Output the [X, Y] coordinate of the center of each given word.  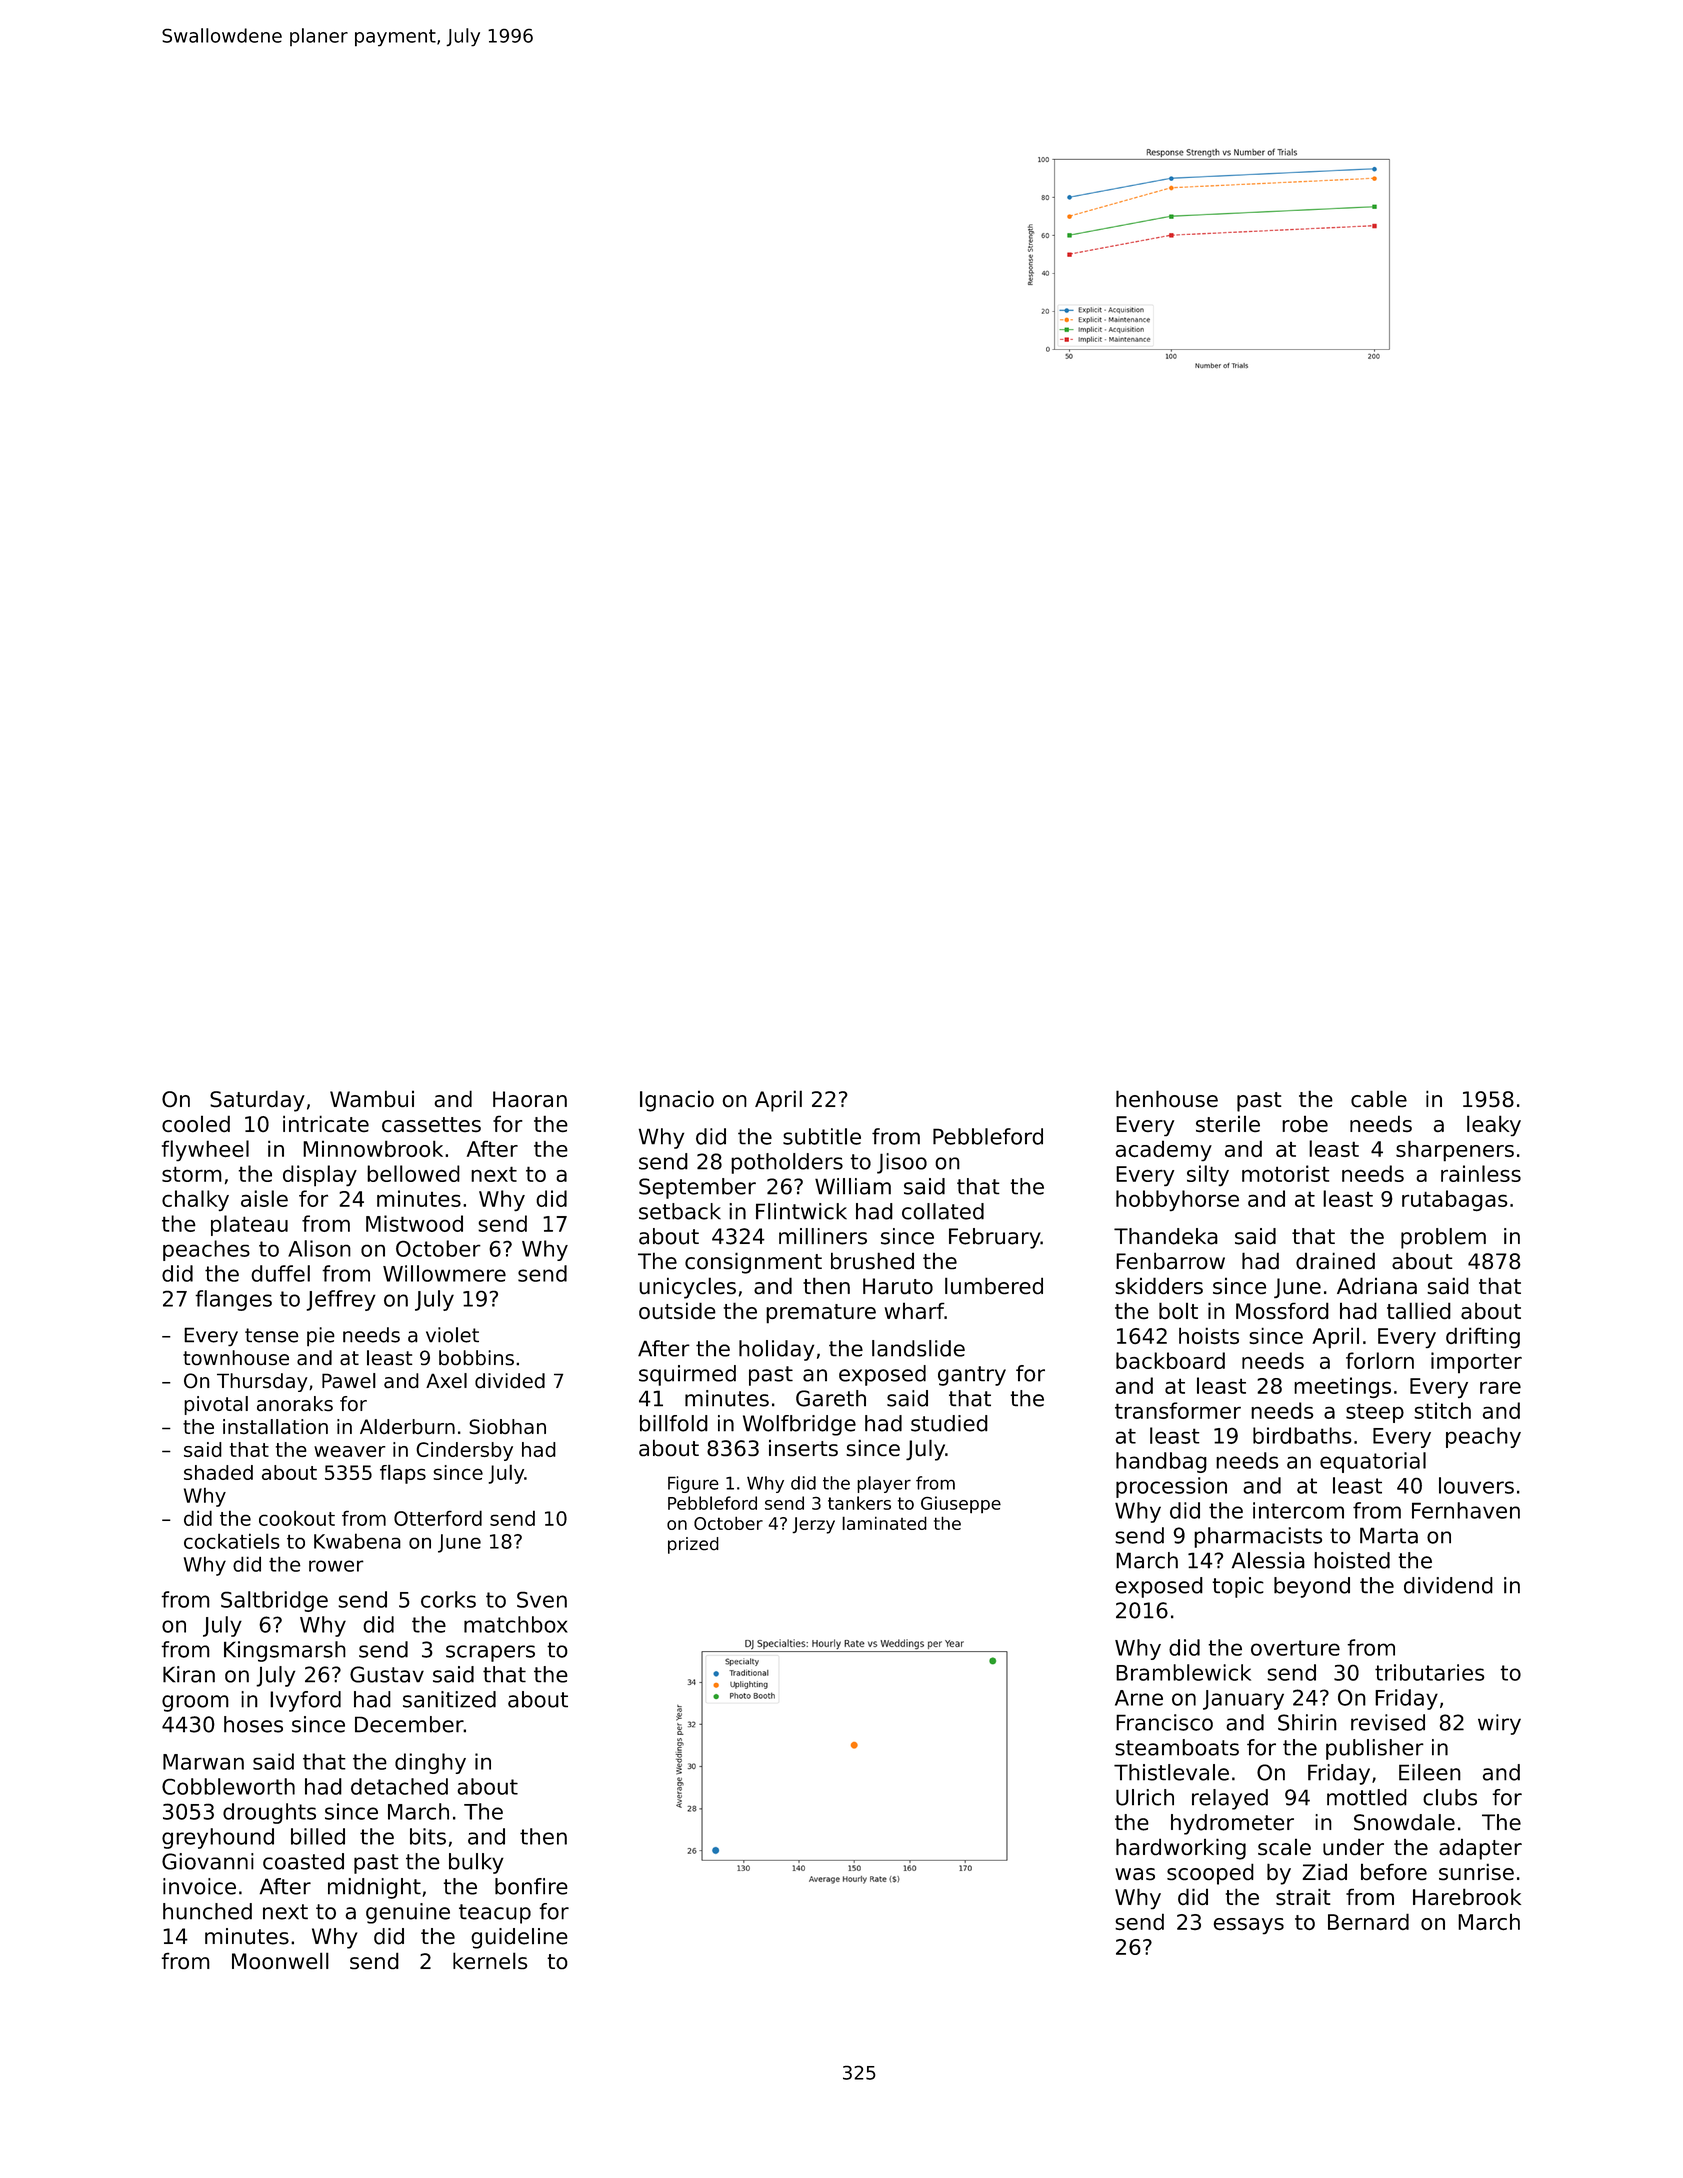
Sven [542, 1600]
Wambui [372, 1098]
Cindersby [464, 1451]
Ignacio [677, 1101]
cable [1379, 1098]
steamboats [1177, 1747]
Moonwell [280, 1960]
